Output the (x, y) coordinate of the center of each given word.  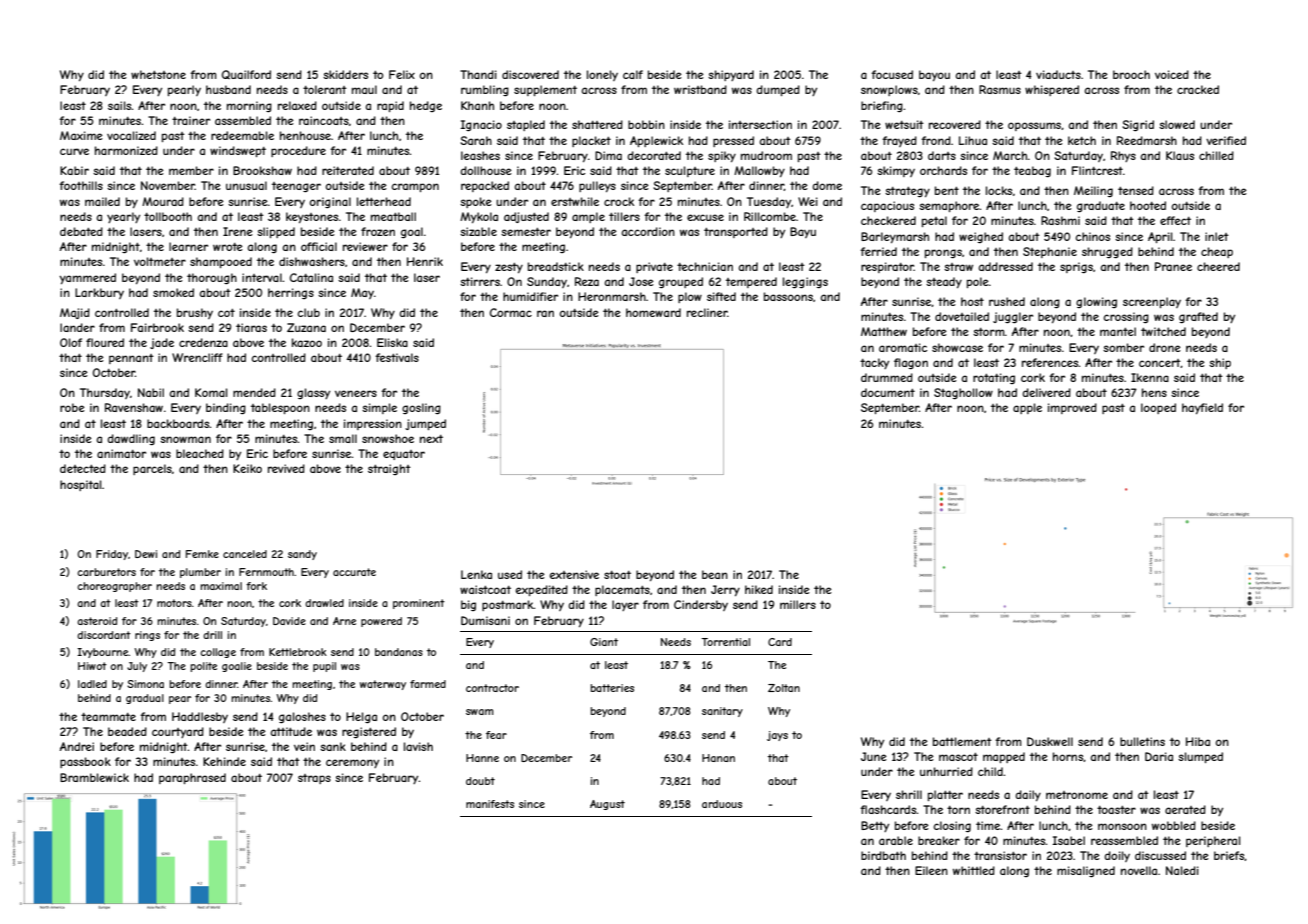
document (888, 392)
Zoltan (784, 688)
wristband (700, 89)
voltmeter (160, 261)
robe (72, 407)
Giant (604, 642)
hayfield (1202, 408)
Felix (402, 74)
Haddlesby (200, 717)
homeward (653, 312)
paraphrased (192, 778)
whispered (1052, 90)
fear (496, 735)
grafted (1198, 317)
